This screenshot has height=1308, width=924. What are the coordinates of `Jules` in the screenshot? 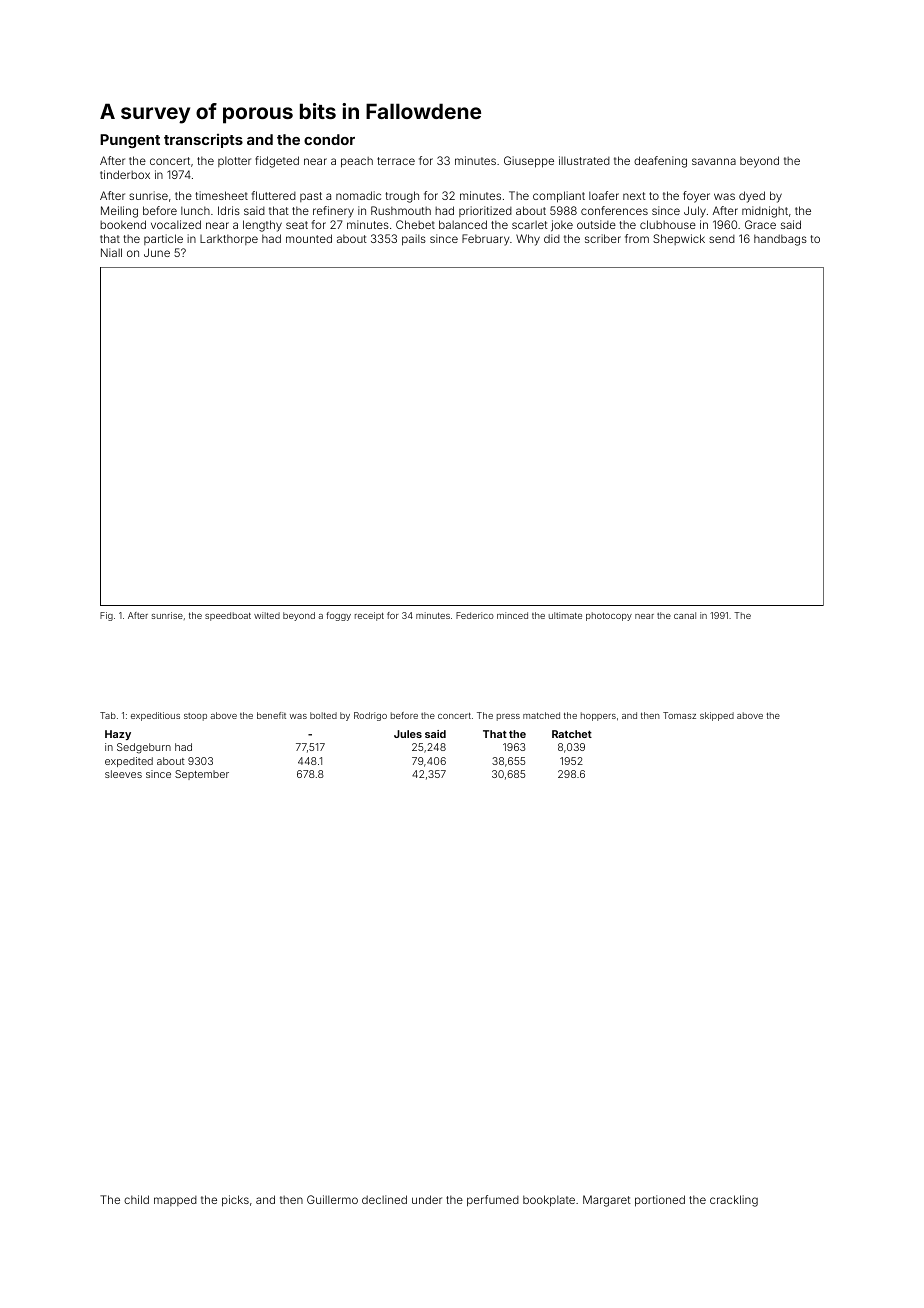 It's located at (408, 734).
